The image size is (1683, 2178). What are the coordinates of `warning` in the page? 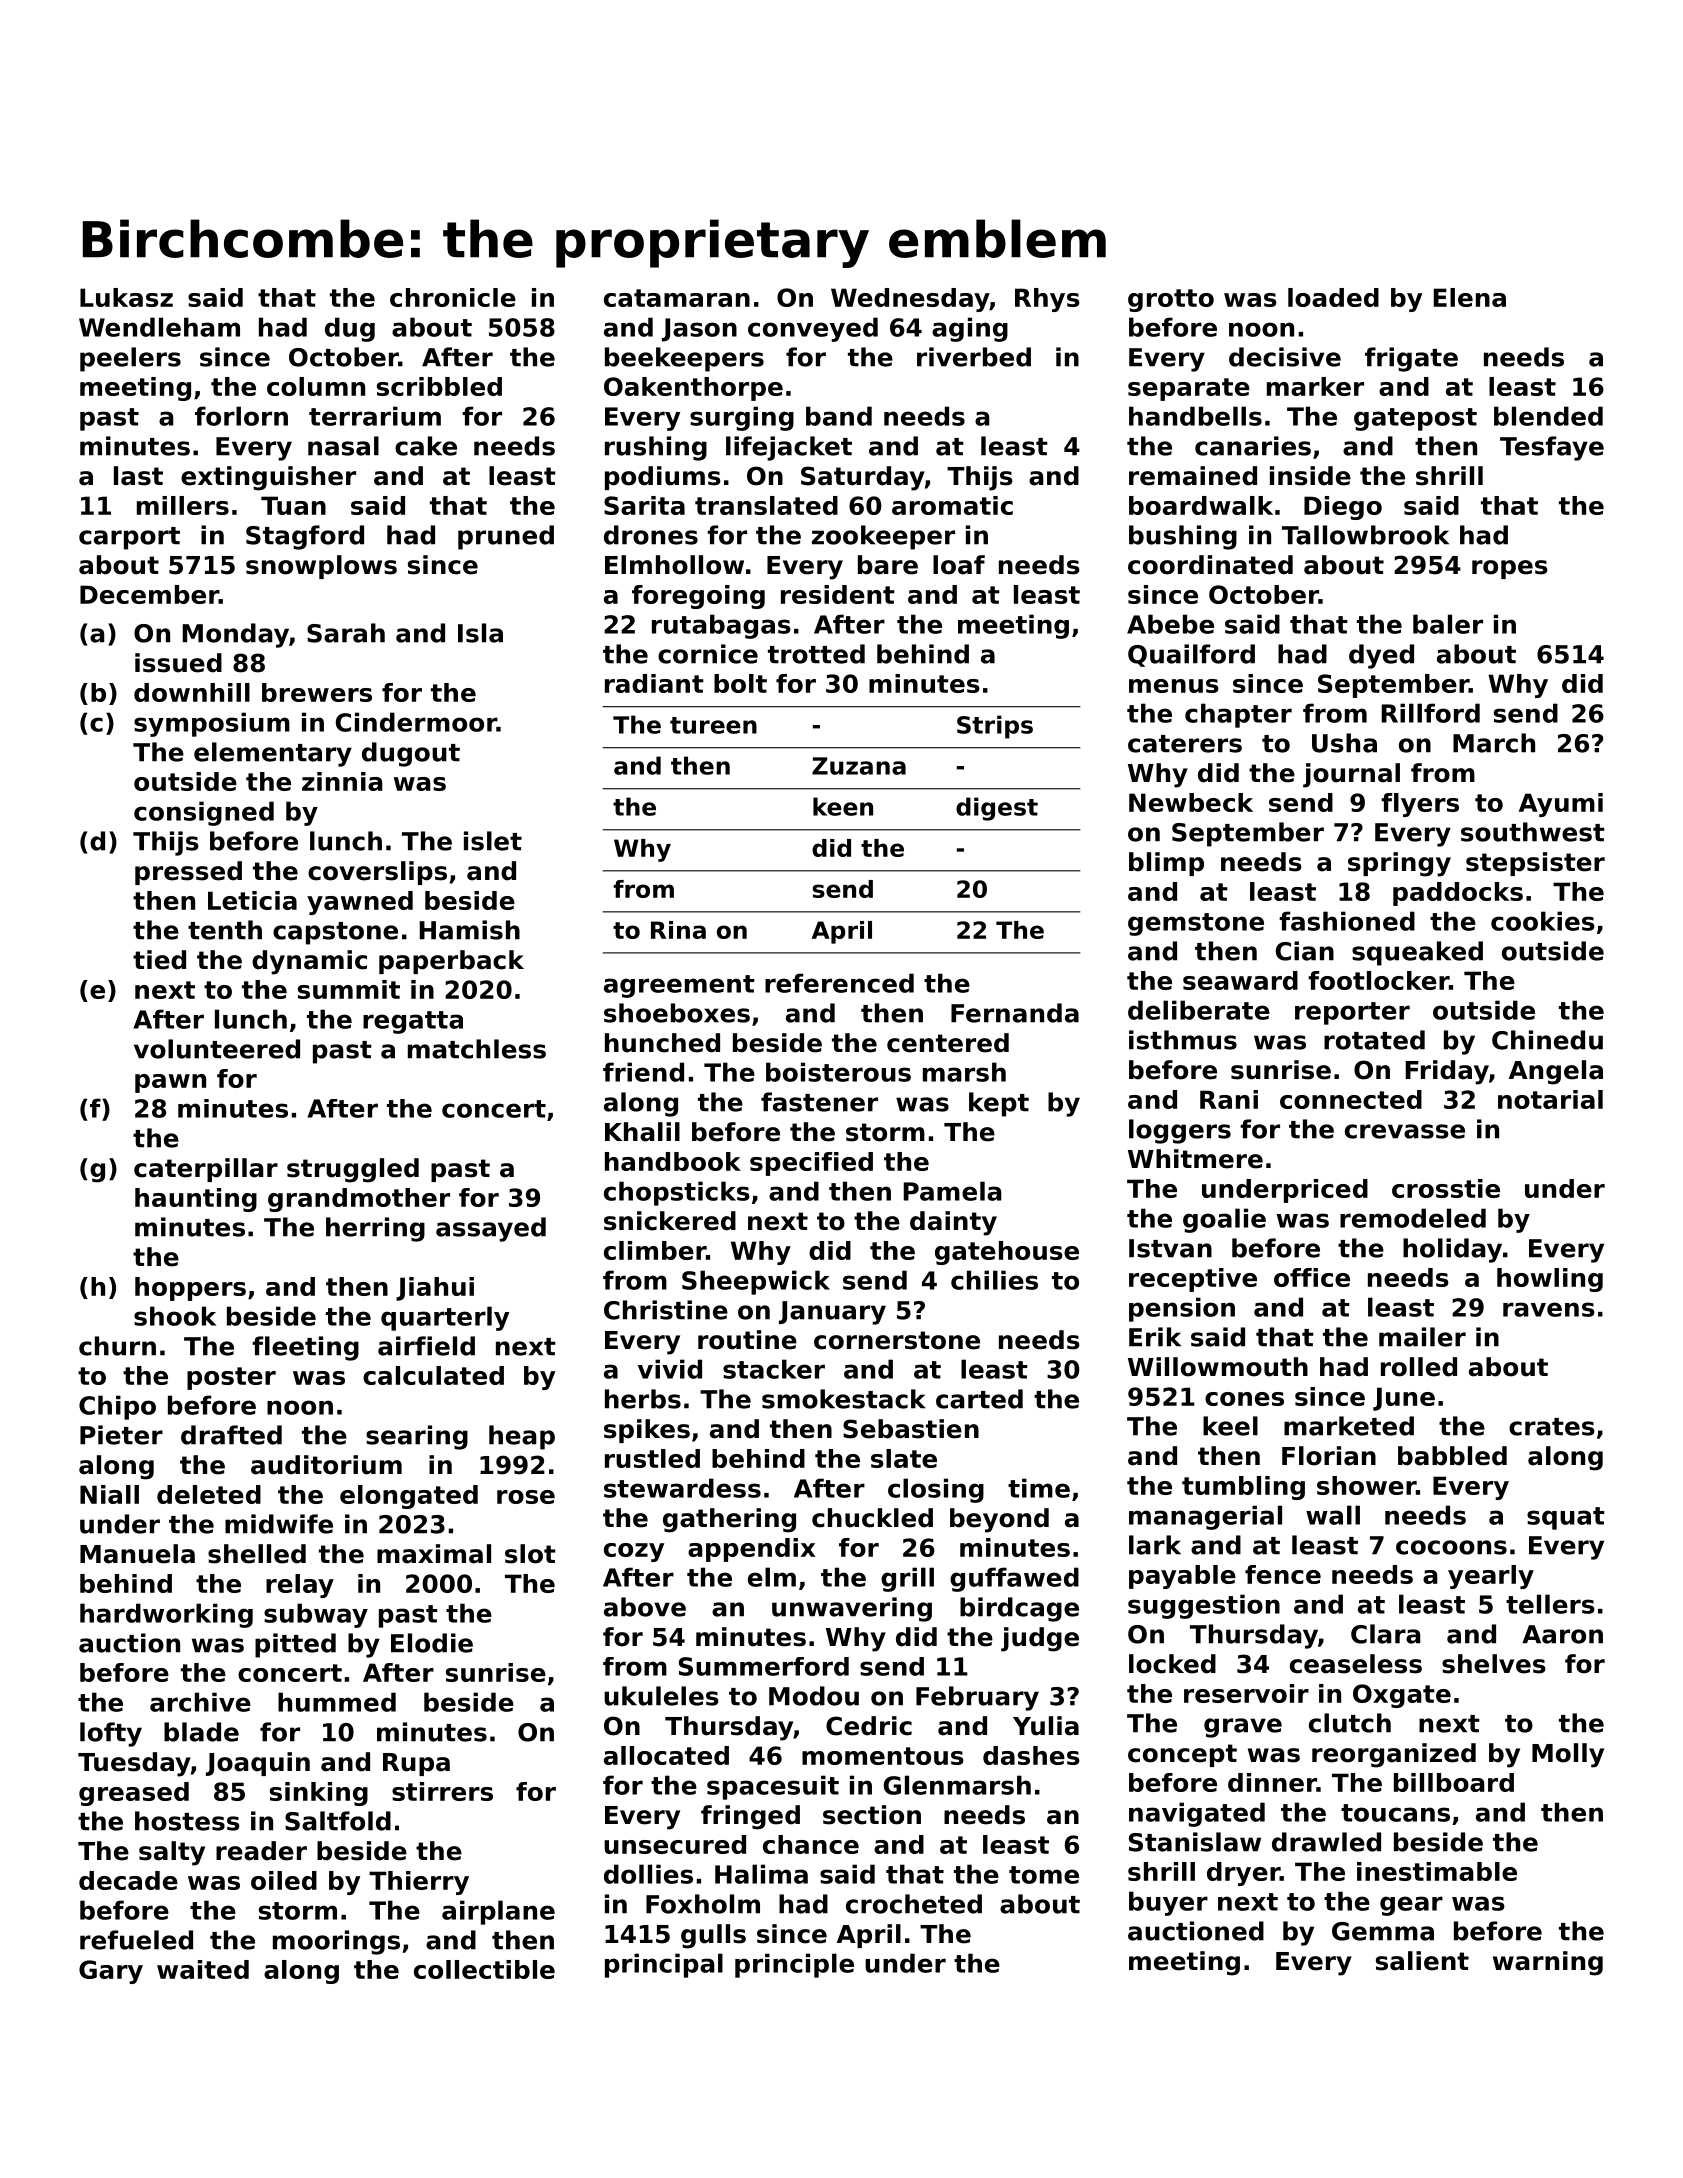 It's located at (1548, 1963).
